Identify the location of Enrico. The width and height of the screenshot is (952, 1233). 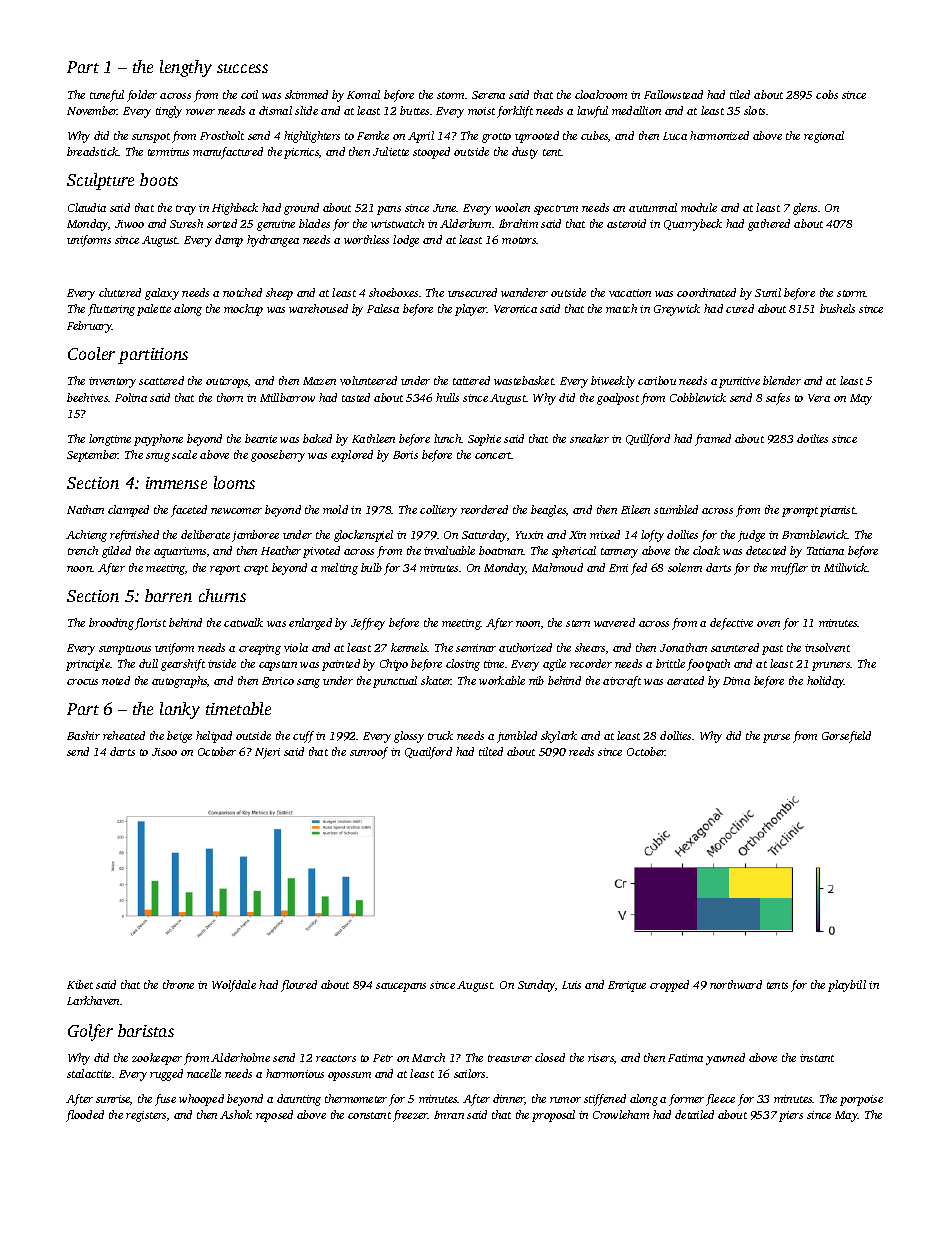
(278, 681).
